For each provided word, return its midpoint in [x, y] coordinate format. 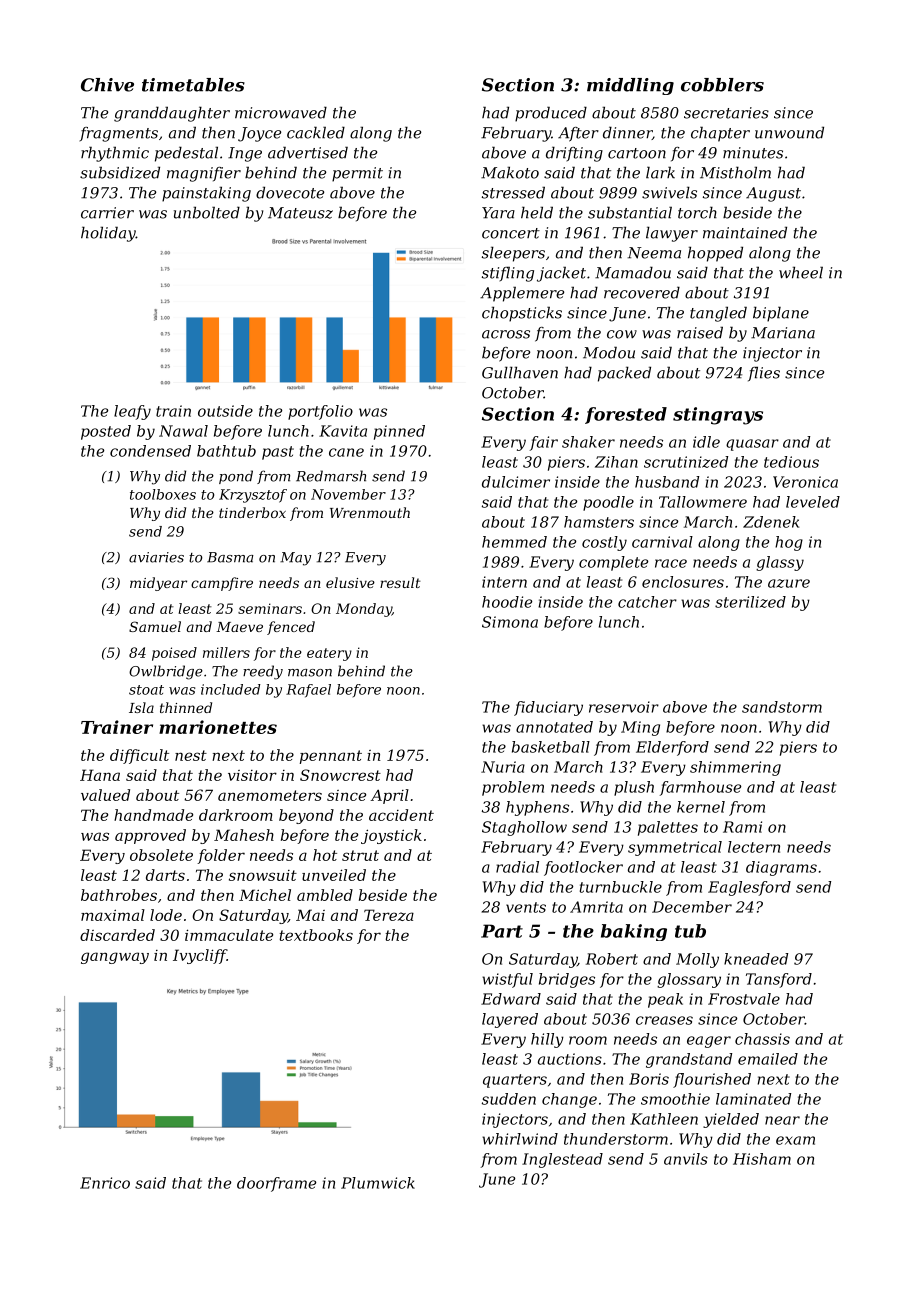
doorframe [276, 1184]
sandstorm [782, 707]
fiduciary [548, 708]
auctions [570, 1059]
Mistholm [735, 172]
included [230, 689]
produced [551, 114]
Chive [107, 85]
